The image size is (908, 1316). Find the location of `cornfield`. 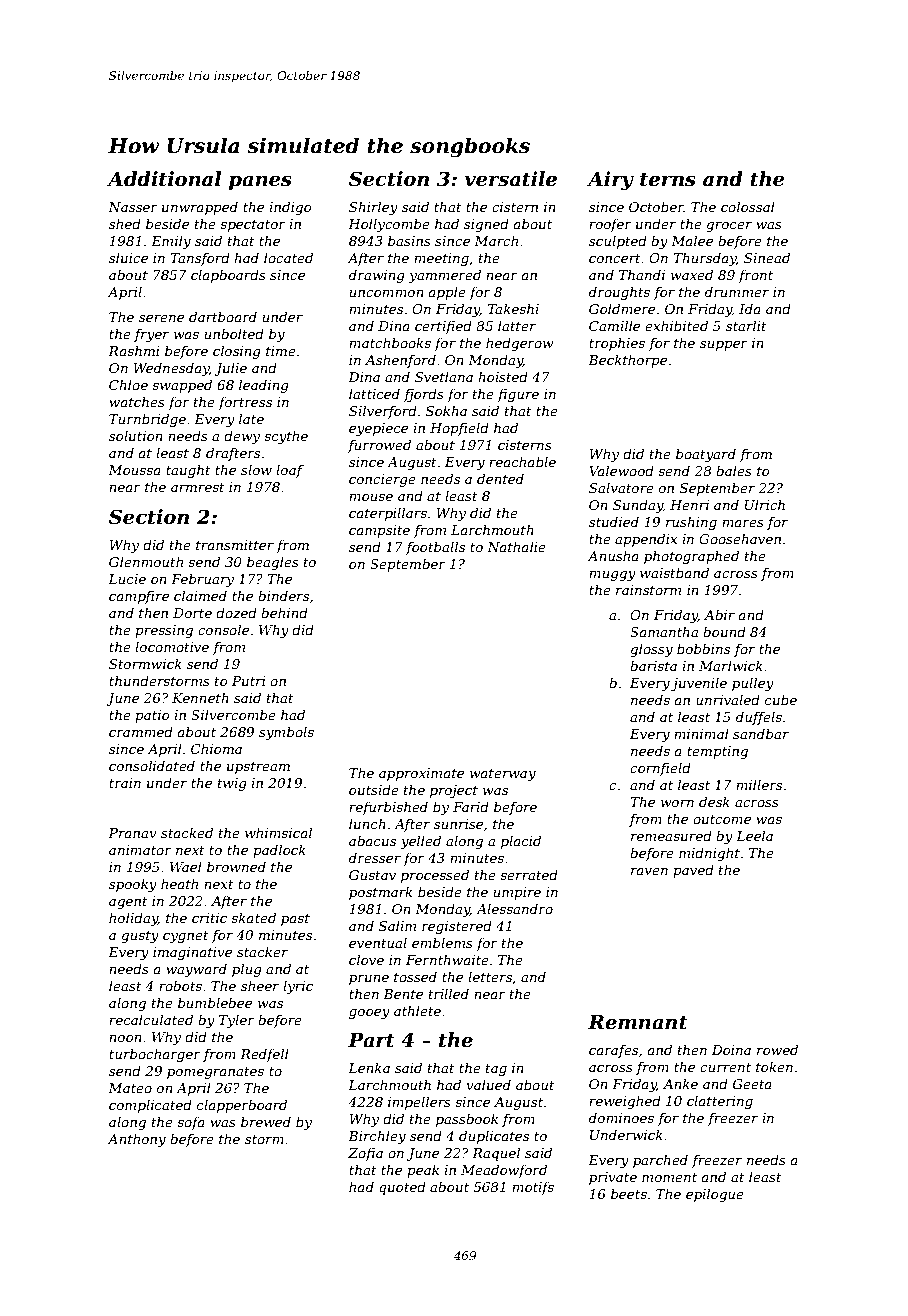

cornfield is located at coordinates (660, 769).
